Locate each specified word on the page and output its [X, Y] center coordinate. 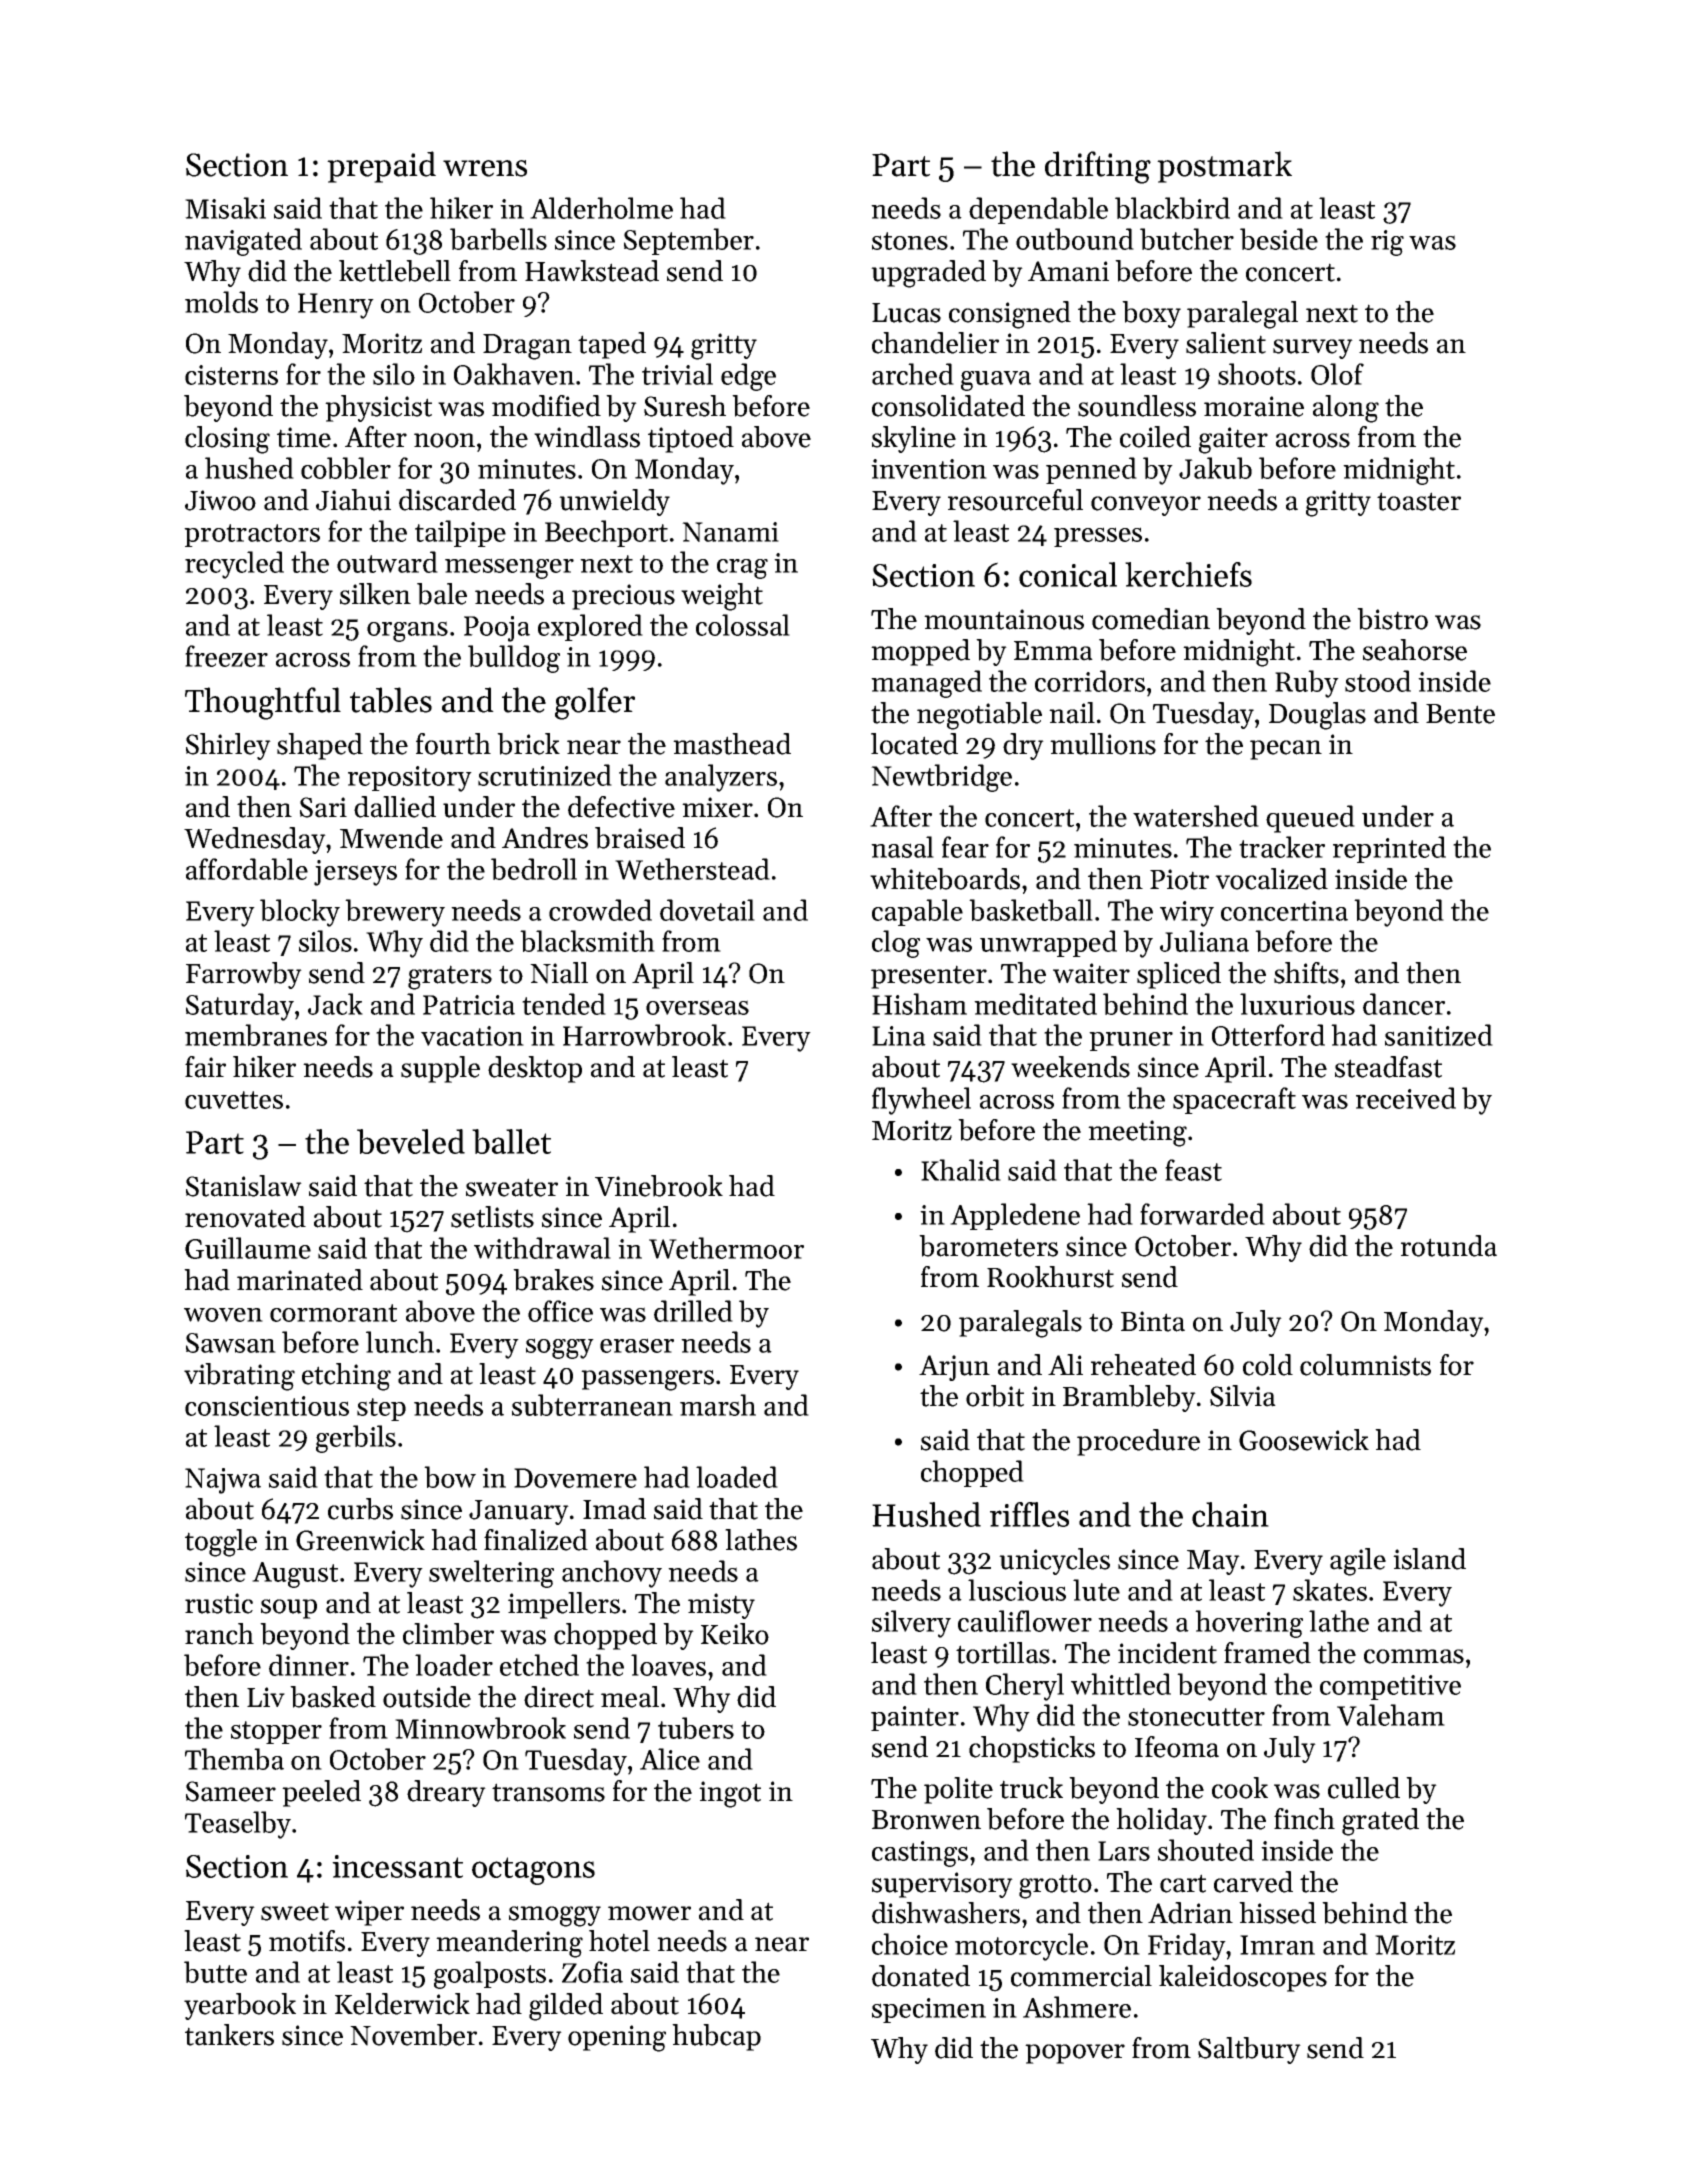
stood [1378, 681]
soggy [560, 1348]
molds [221, 302]
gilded [566, 2007]
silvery [911, 1624]
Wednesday [255, 840]
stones [910, 241]
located [914, 744]
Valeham [1391, 1715]
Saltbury [1249, 2050]
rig [1387, 243]
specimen [929, 2010]
